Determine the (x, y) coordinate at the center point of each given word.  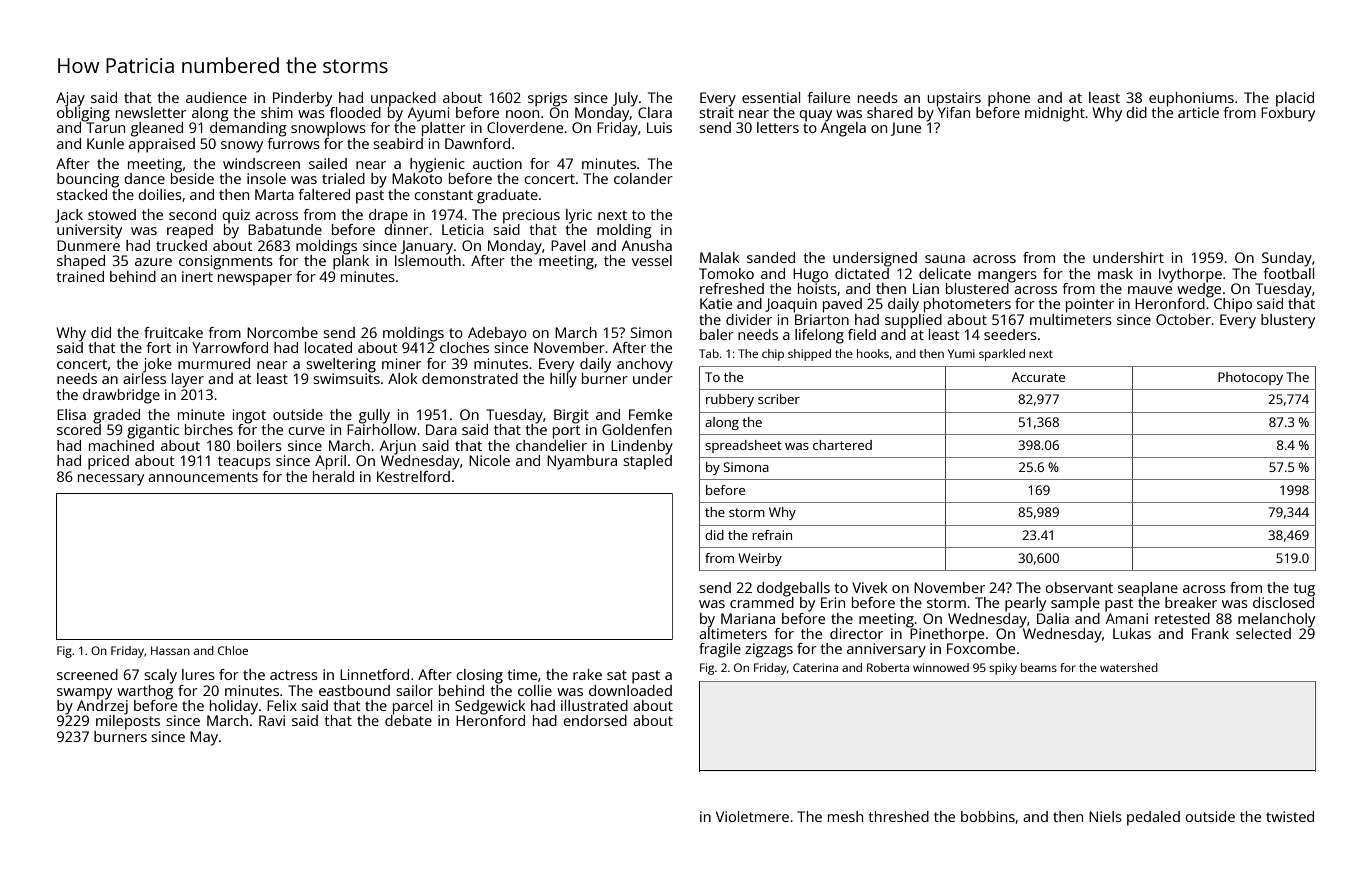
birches (209, 429)
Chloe (233, 650)
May (204, 738)
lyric (579, 216)
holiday (234, 707)
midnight (1055, 114)
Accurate (1038, 377)
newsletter (151, 112)
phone (1009, 99)
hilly (563, 380)
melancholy (1276, 620)
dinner (406, 229)
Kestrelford (413, 476)
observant (1079, 587)
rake (587, 674)
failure (829, 97)
